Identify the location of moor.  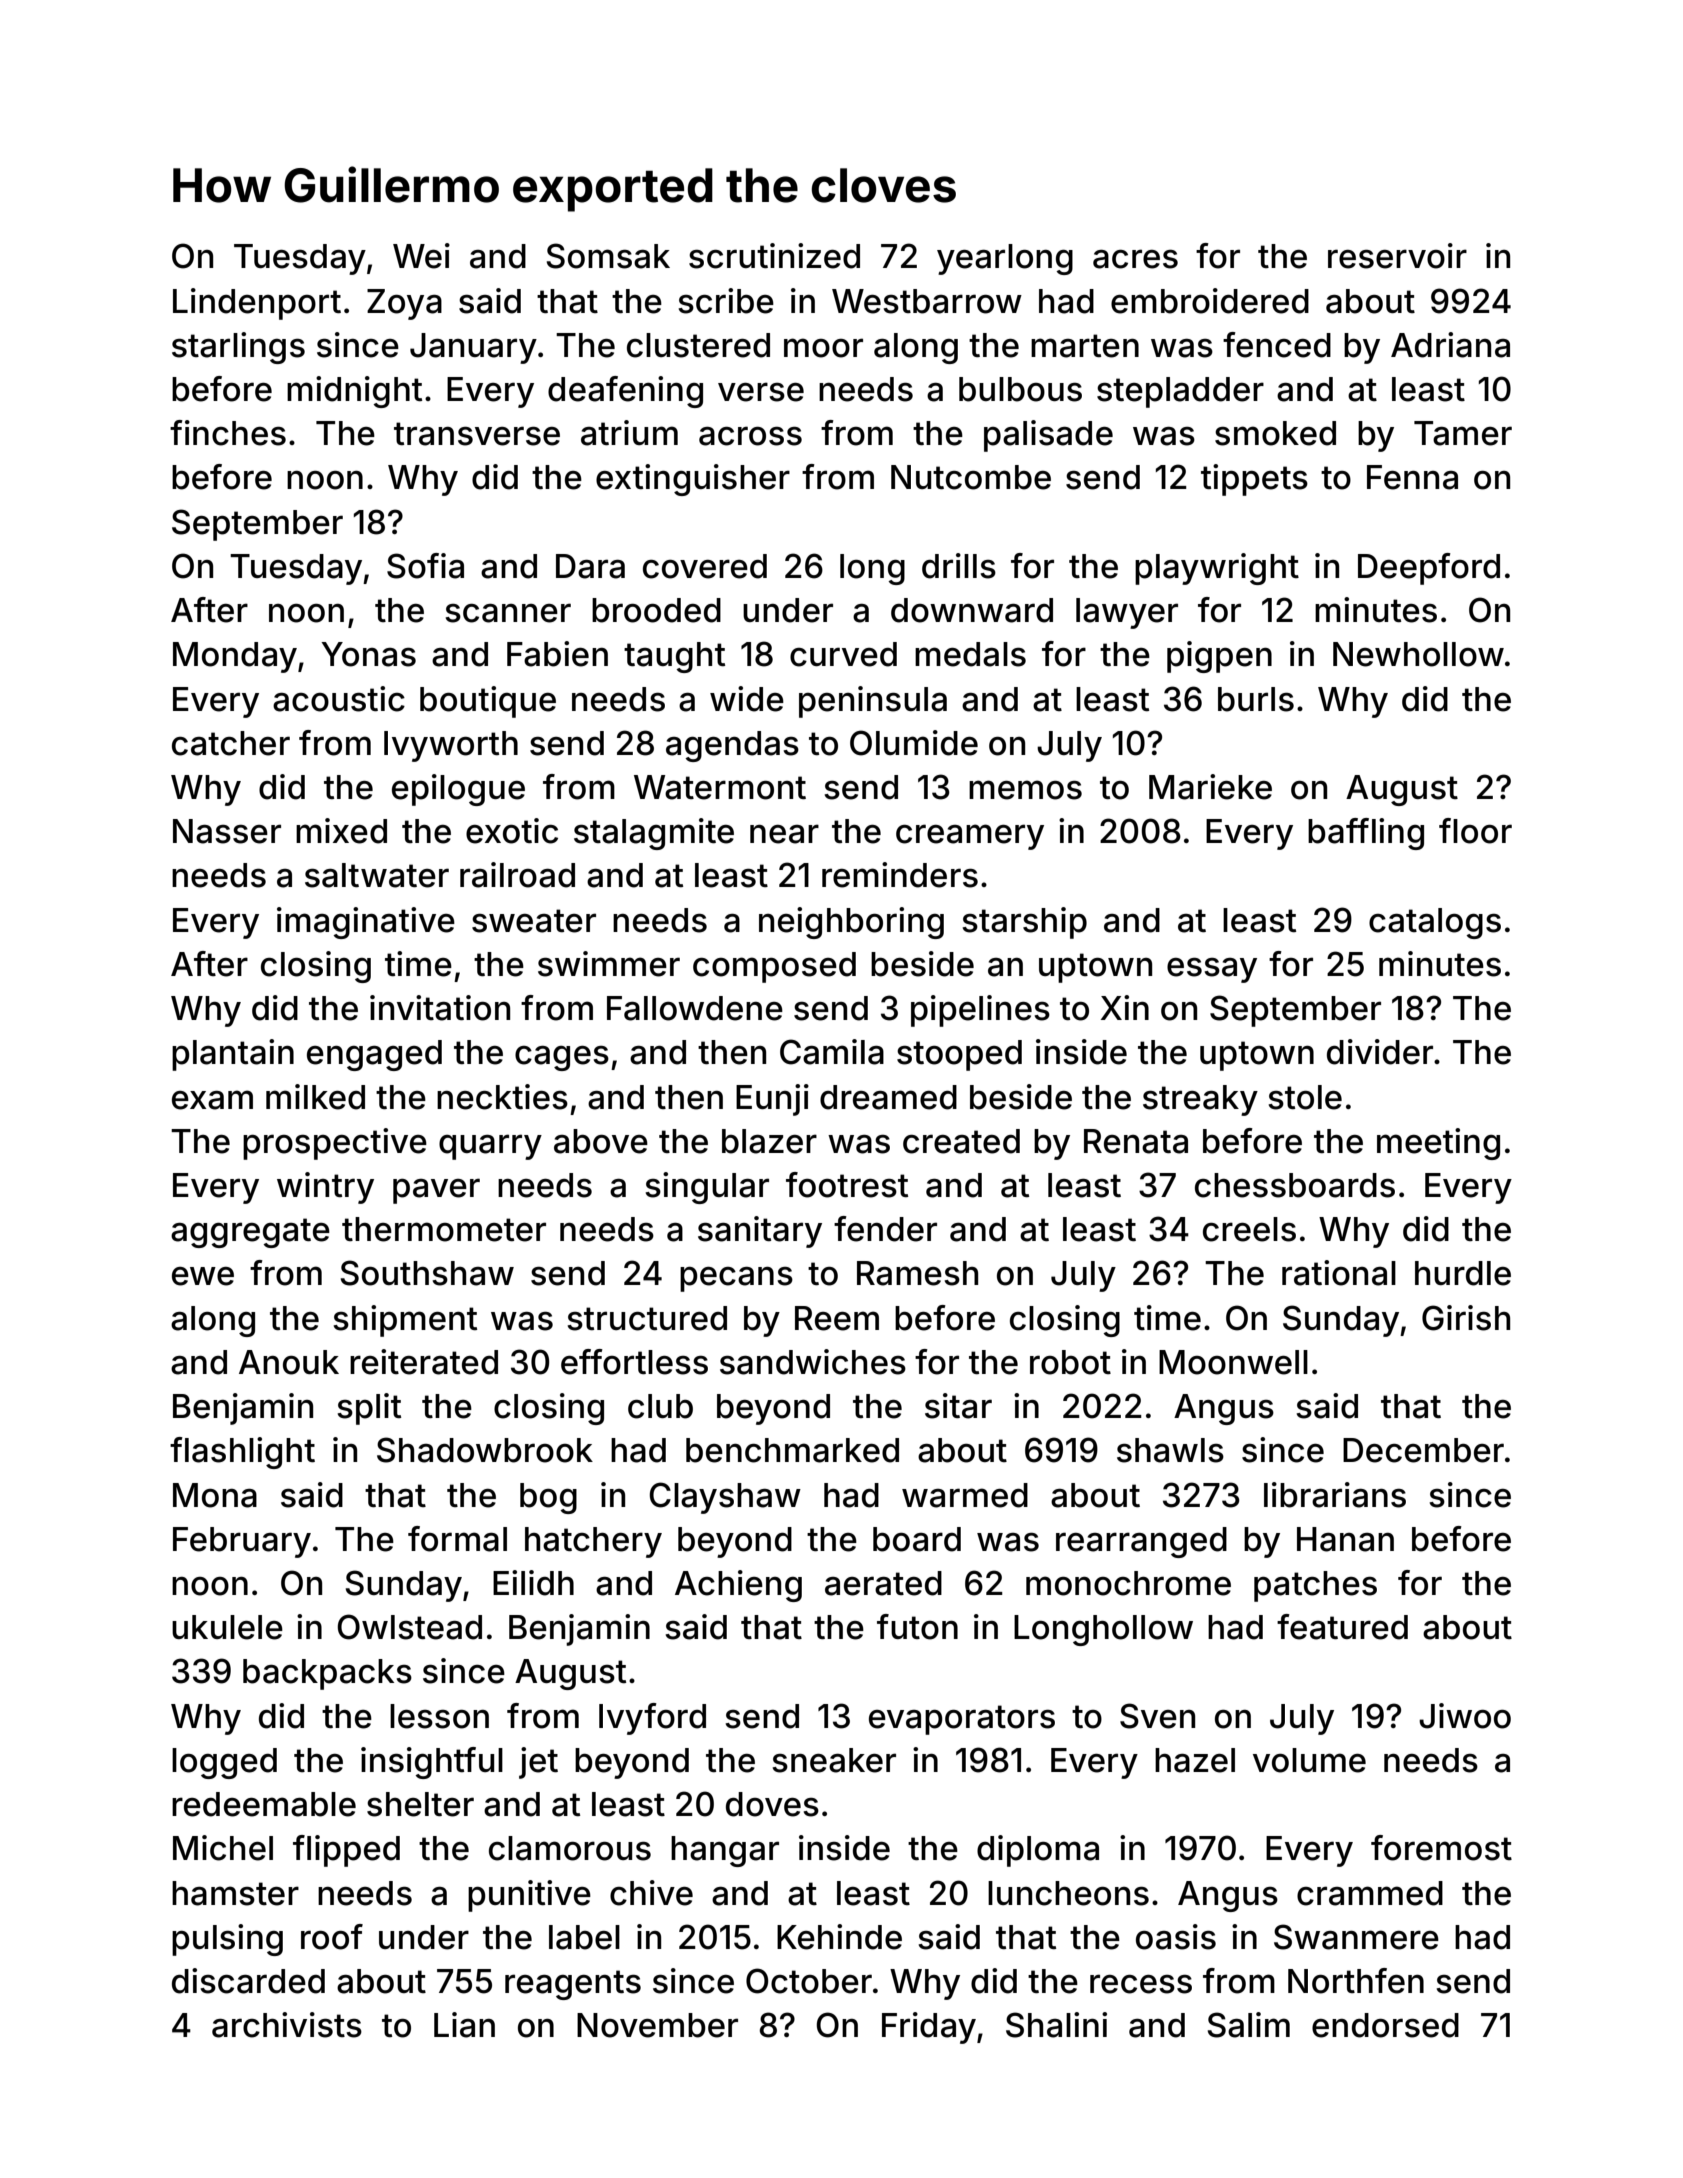
(823, 348).
